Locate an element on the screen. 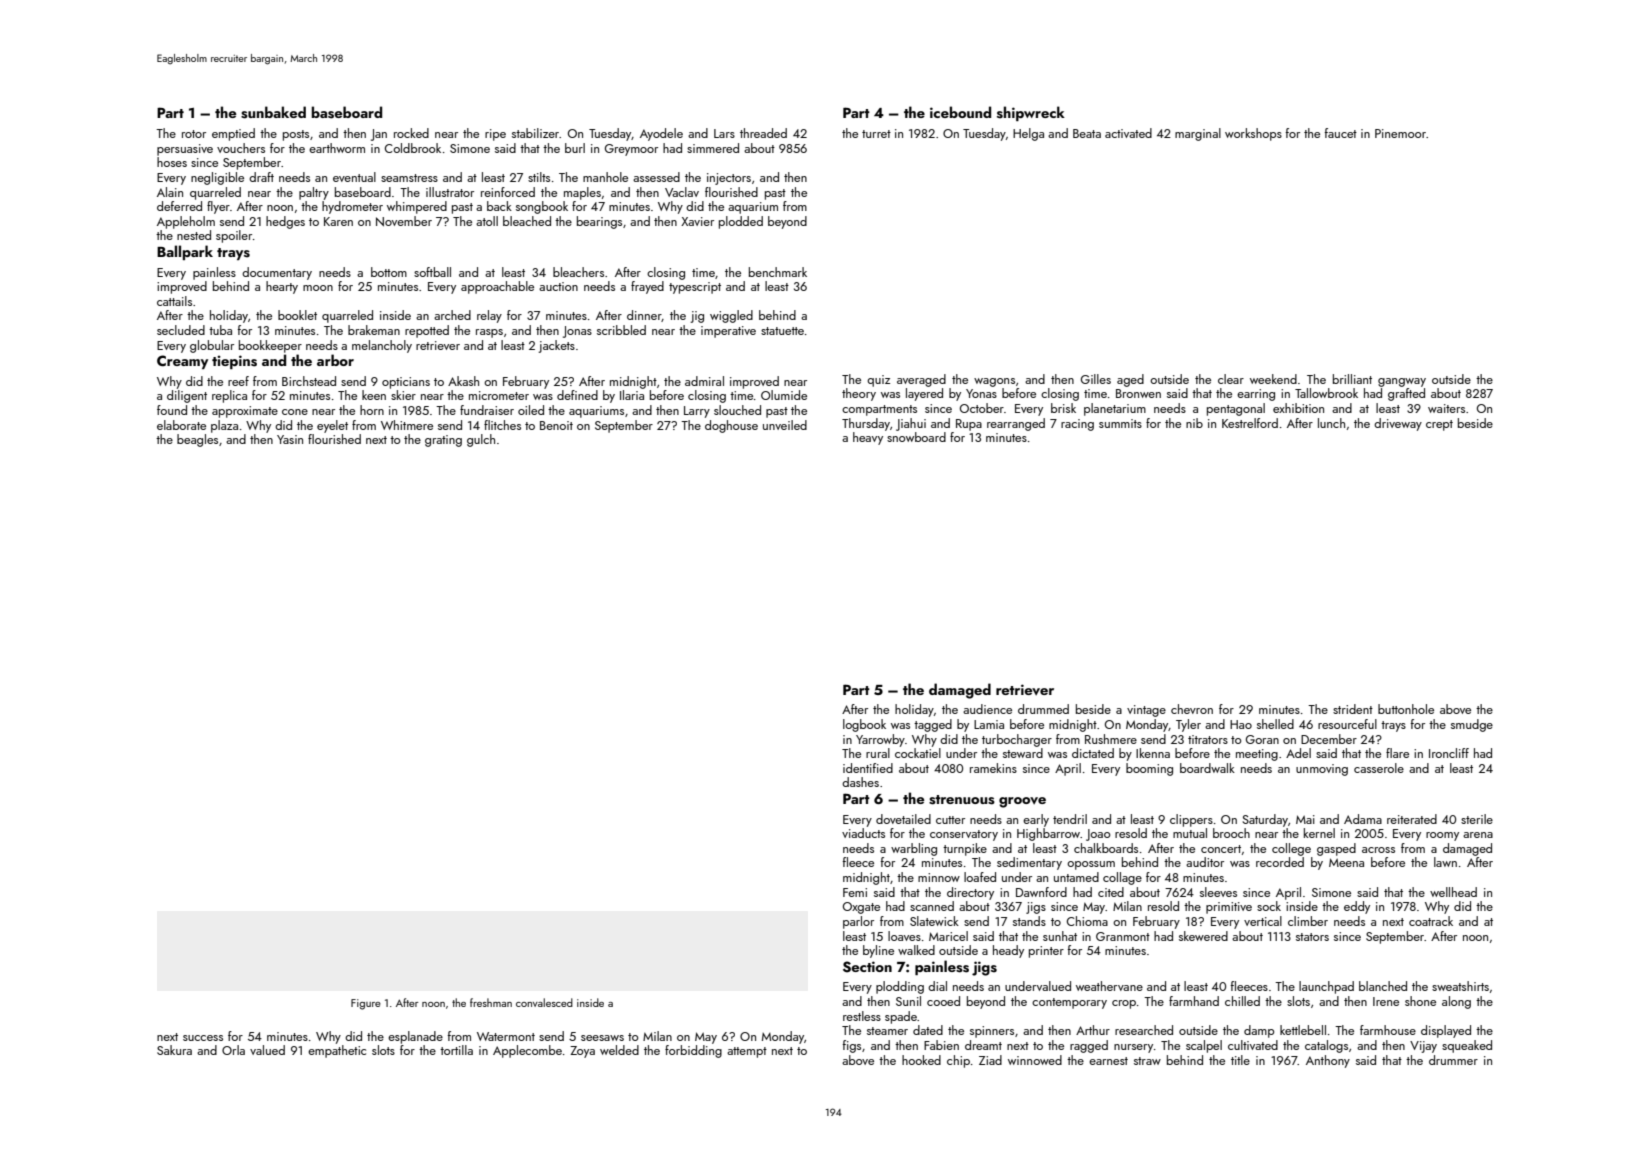 This screenshot has width=1650, height=1167. Applecombe is located at coordinates (527, 1051).
